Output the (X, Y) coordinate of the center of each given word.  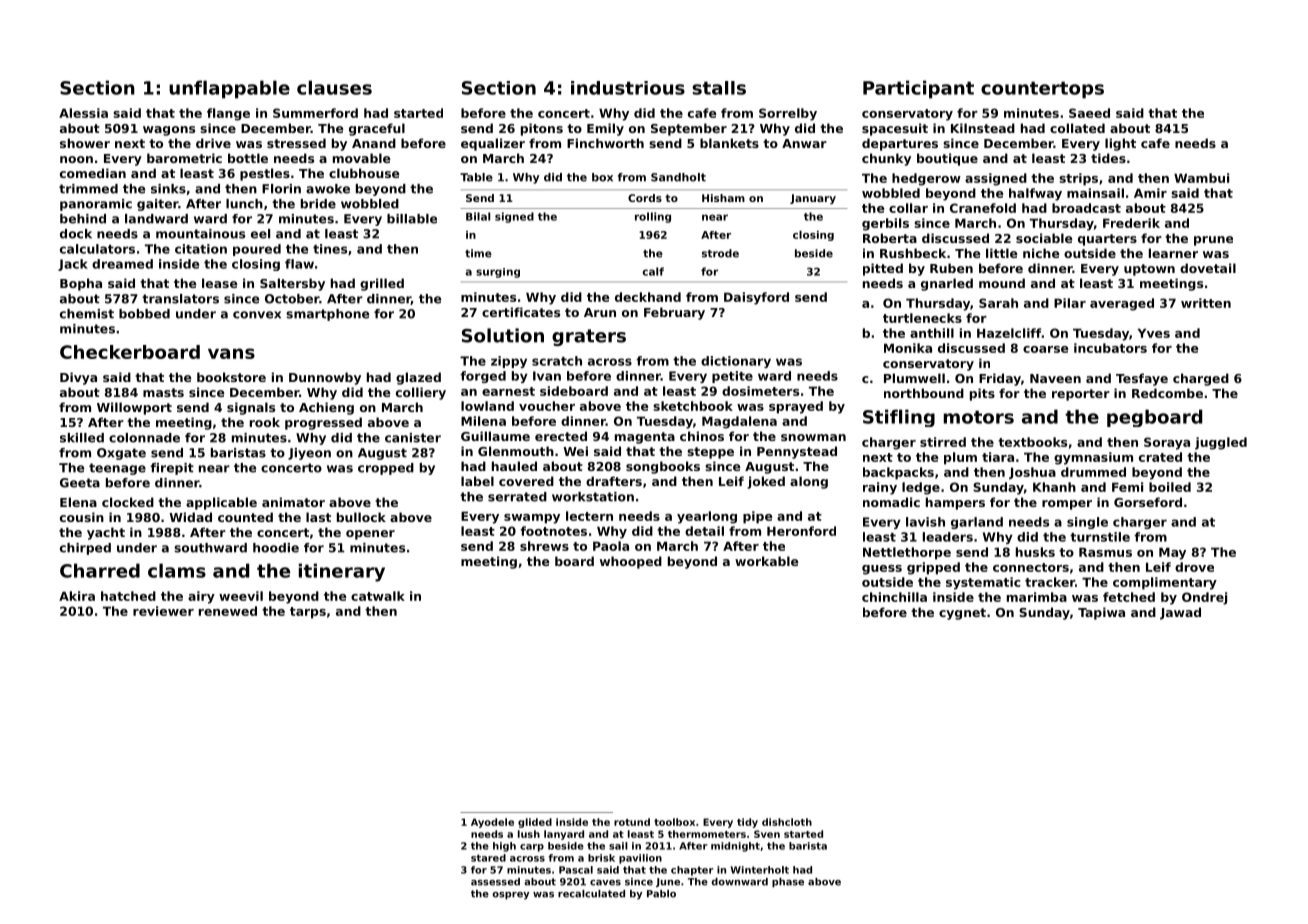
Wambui (1201, 178)
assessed (495, 882)
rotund (632, 822)
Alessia (83, 113)
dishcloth (787, 822)
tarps (308, 613)
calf (653, 271)
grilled (382, 284)
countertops (1042, 90)
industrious (628, 88)
